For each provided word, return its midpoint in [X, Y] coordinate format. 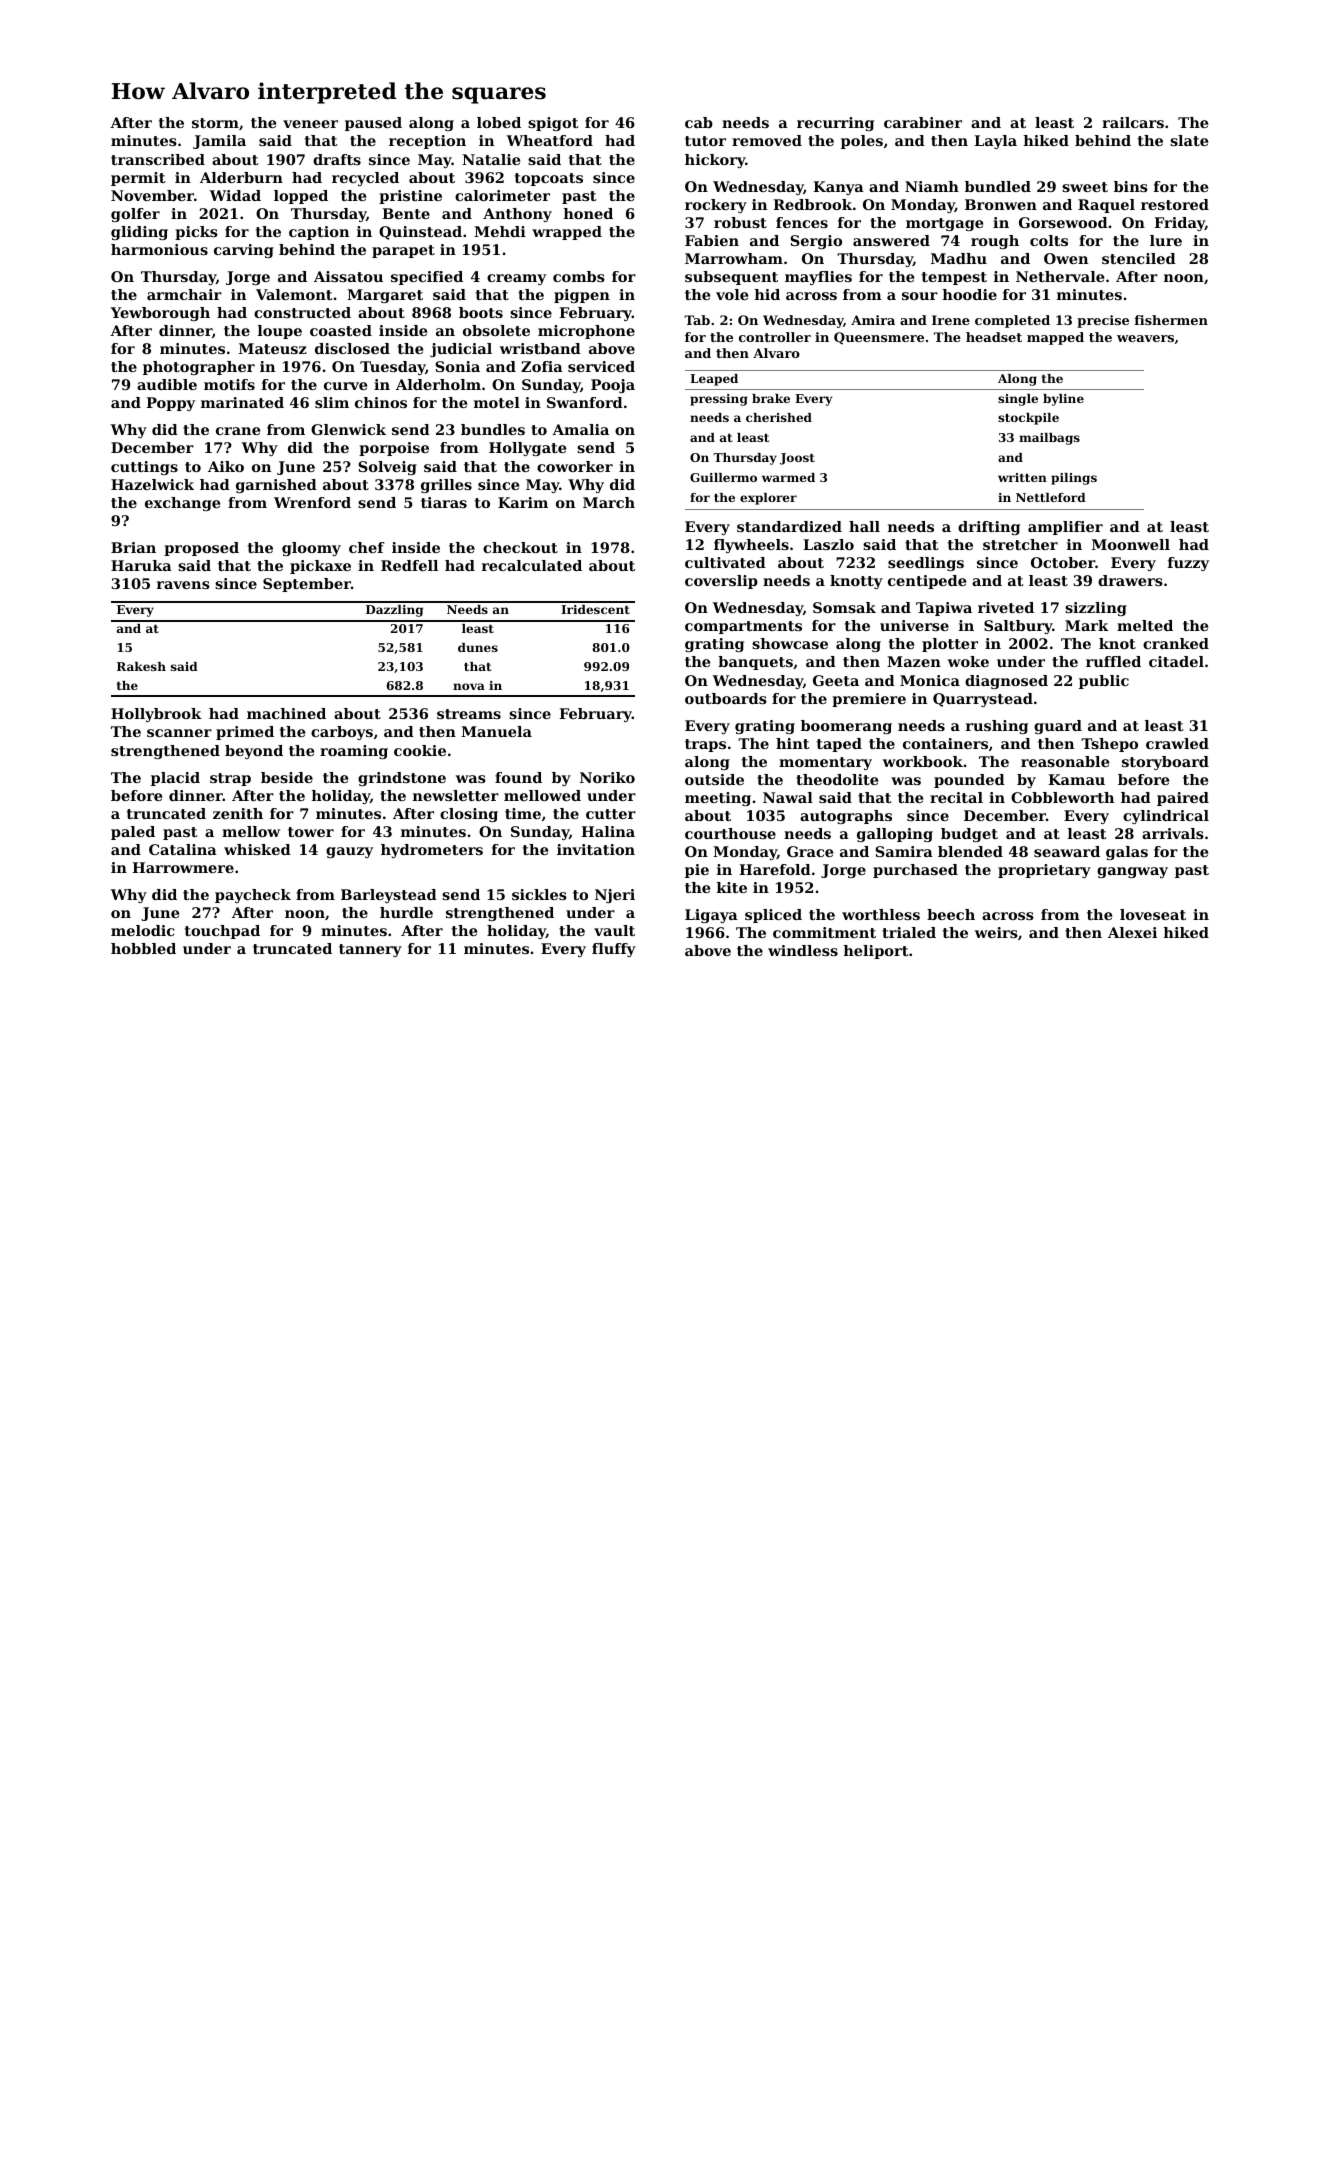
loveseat [1153, 914]
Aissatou [348, 276]
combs [579, 276]
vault [614, 930]
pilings [1074, 479]
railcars [1133, 122]
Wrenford [312, 502]
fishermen [1171, 320]
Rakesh [141, 666]
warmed [788, 477]
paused [373, 124]
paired [1183, 799]
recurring [835, 124]
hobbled [143, 948]
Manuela [496, 731]
